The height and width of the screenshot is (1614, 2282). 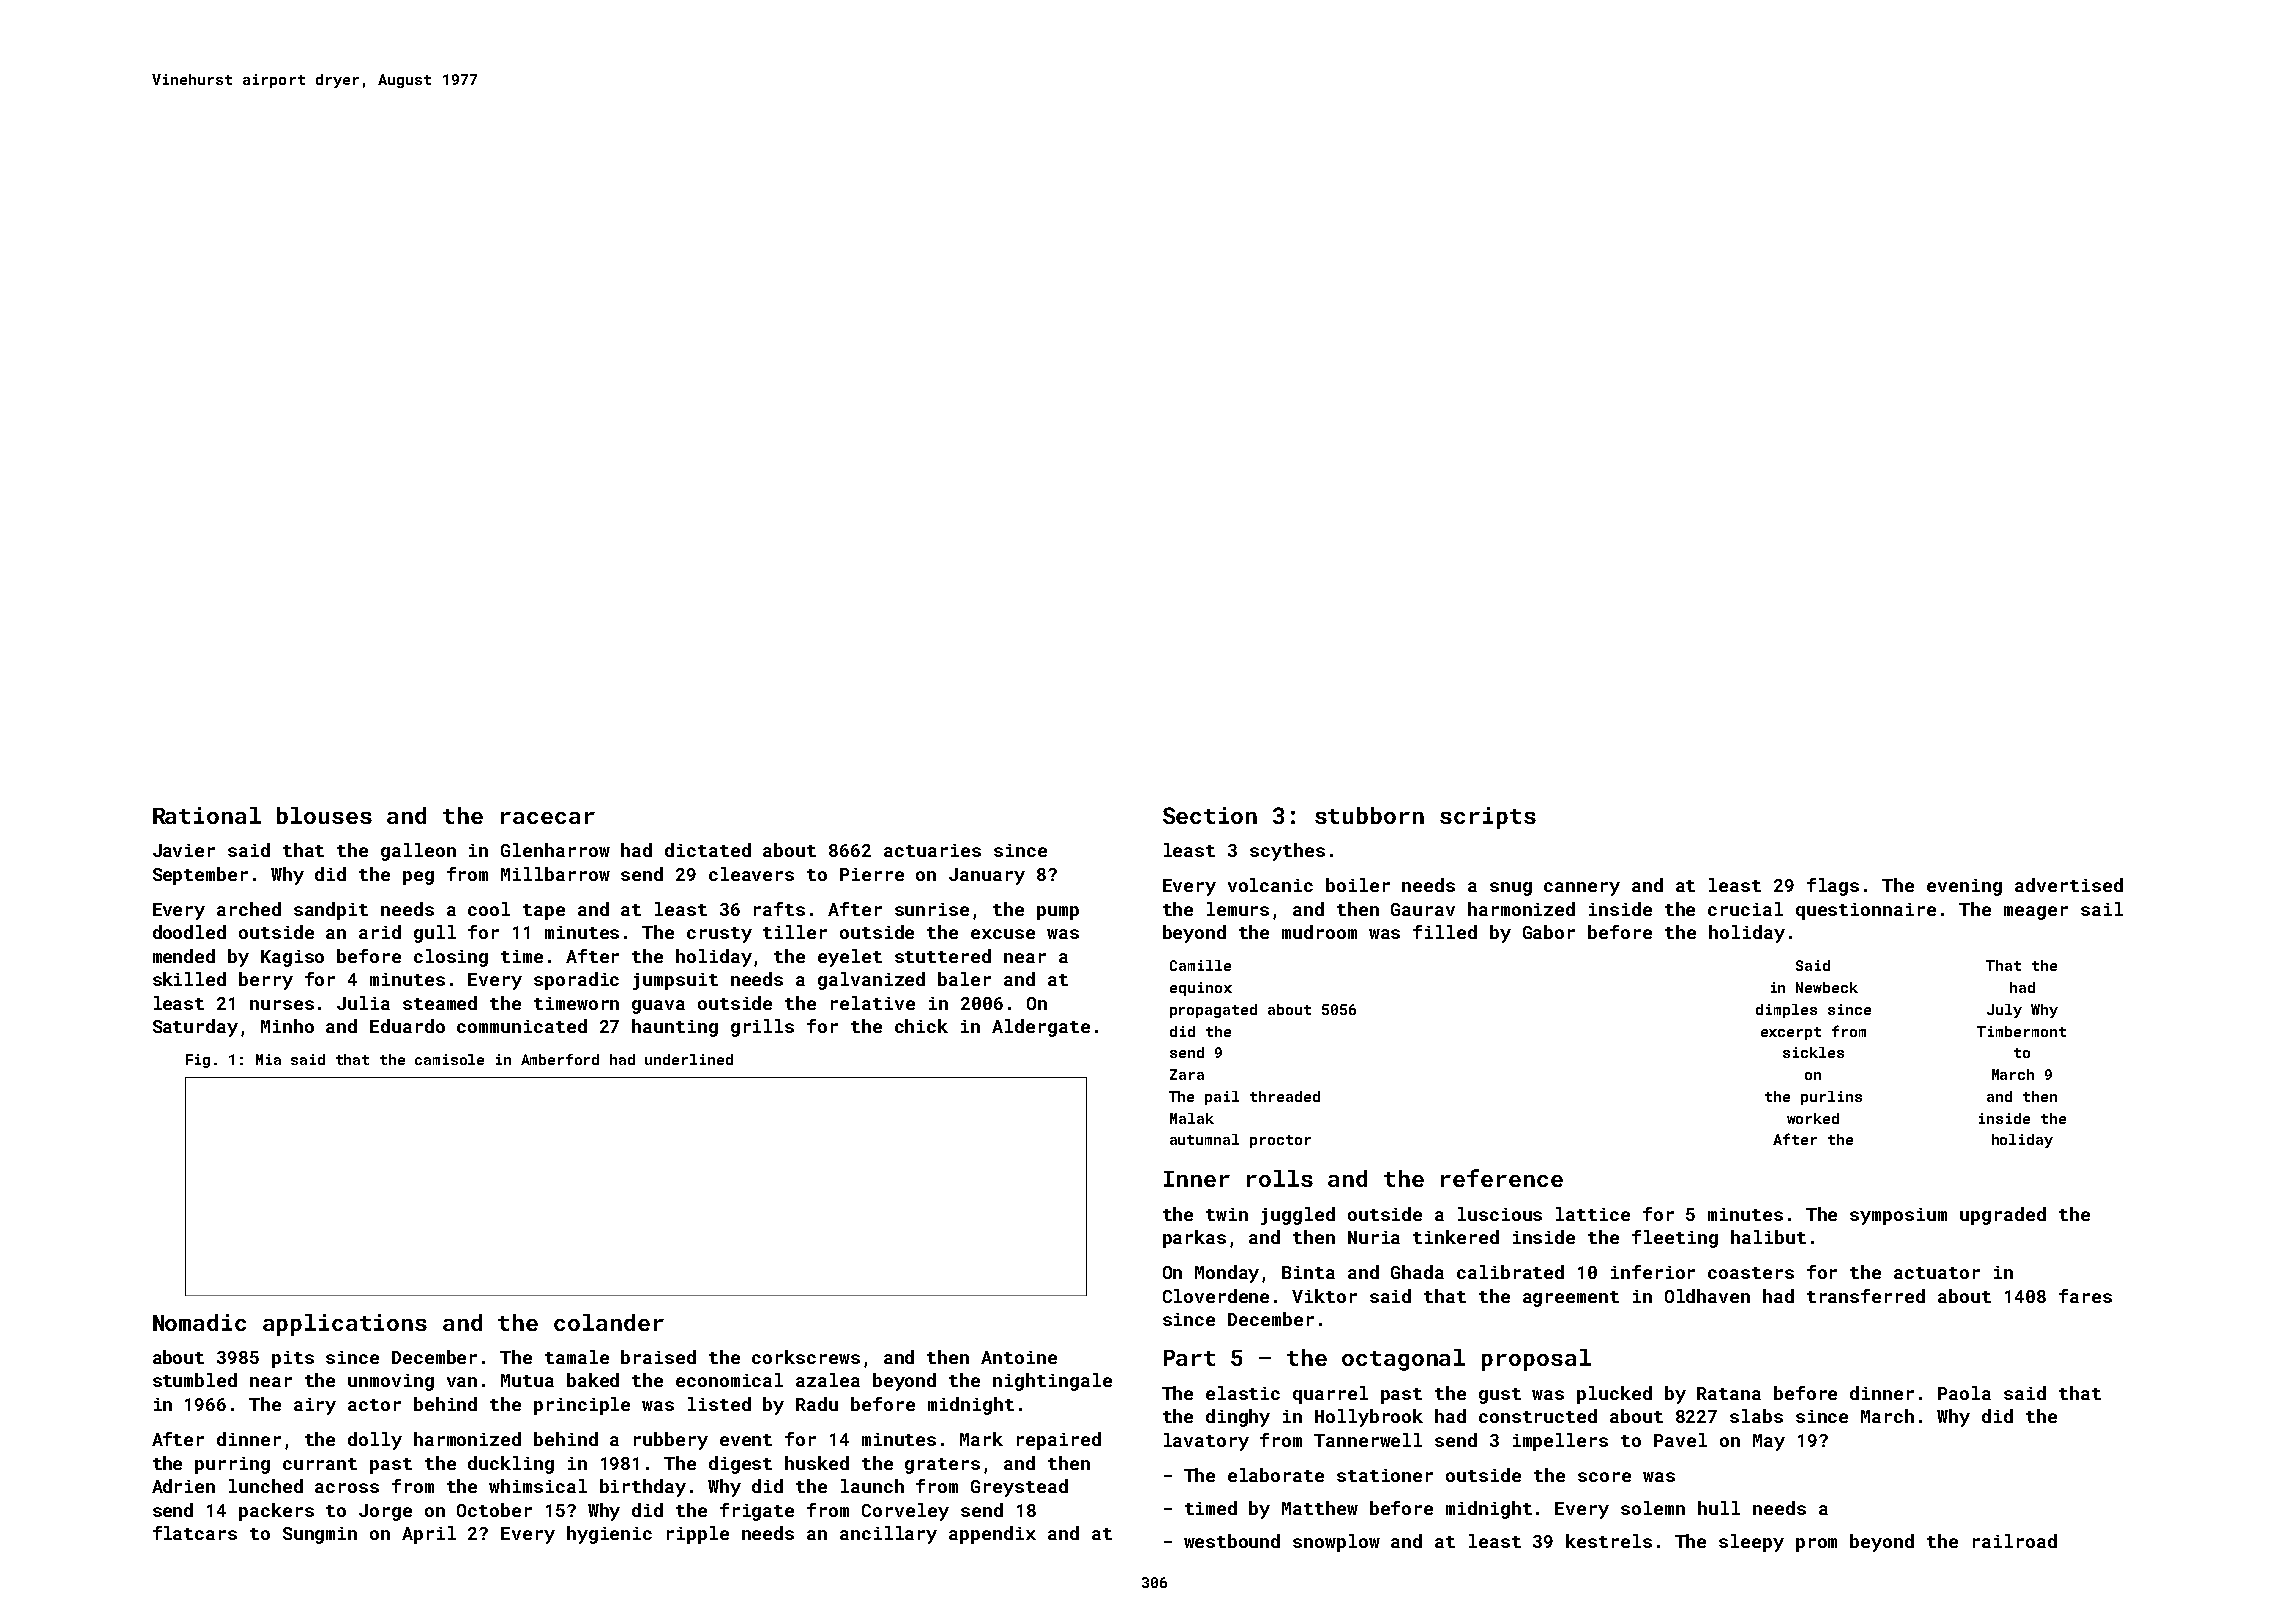 I want to click on Camille, so click(x=1200, y=965).
